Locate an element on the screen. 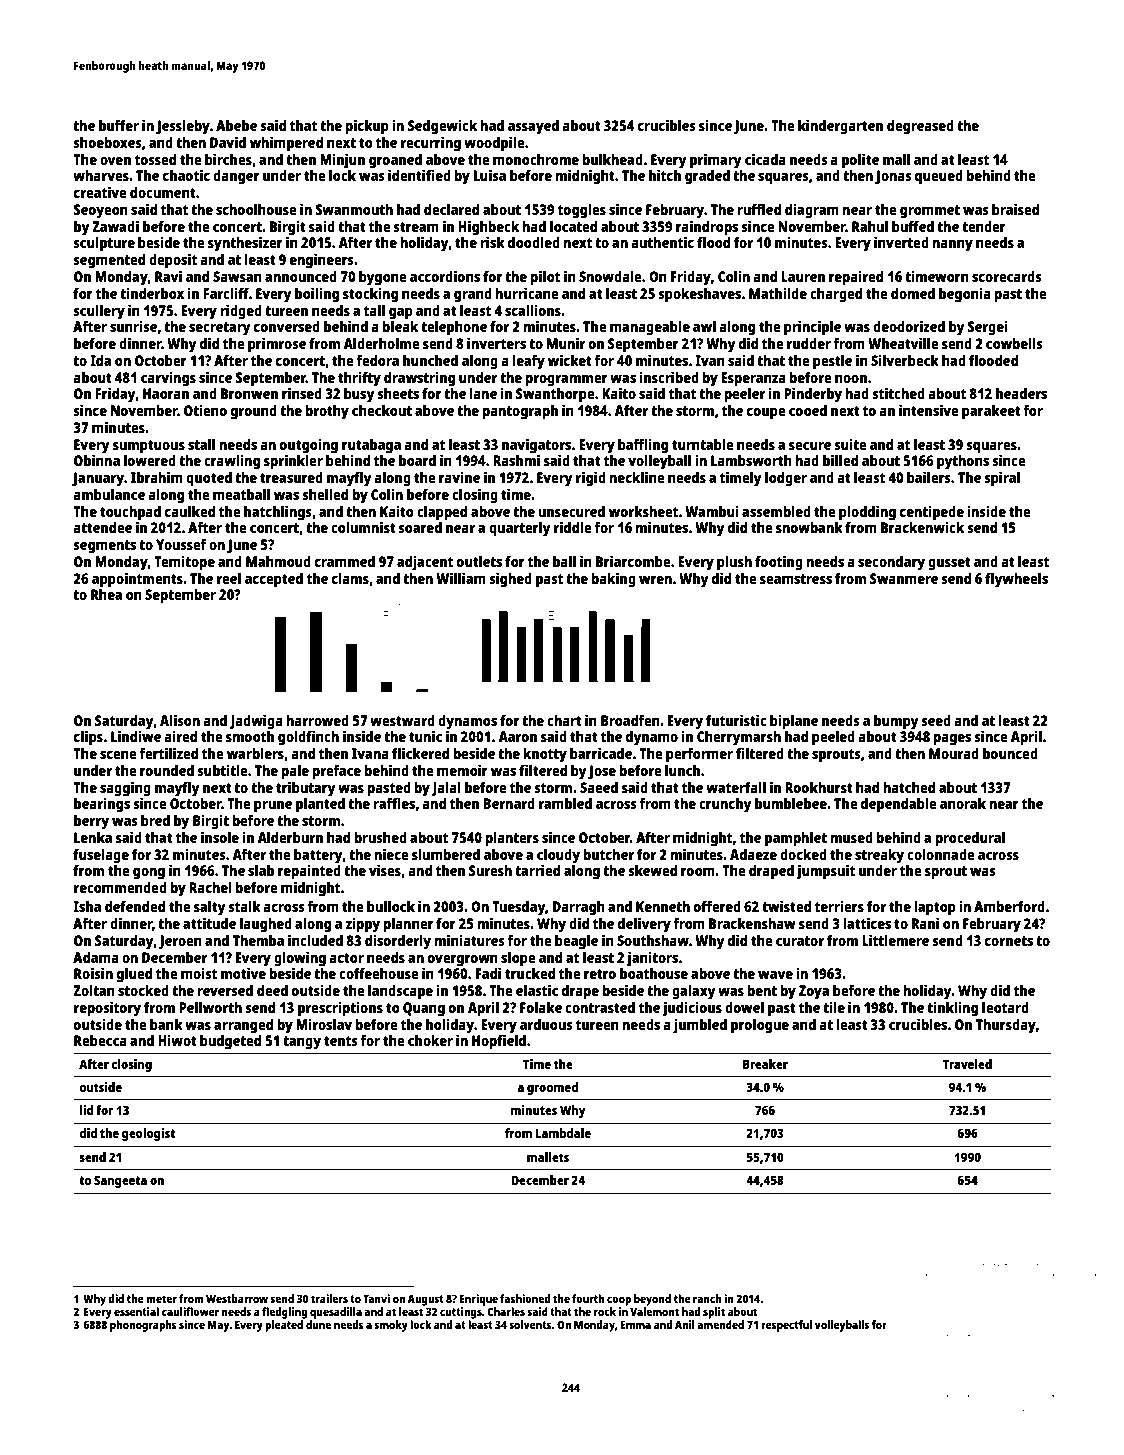 The width and height of the screenshot is (1124, 1455). rutabaga is located at coordinates (371, 446).
